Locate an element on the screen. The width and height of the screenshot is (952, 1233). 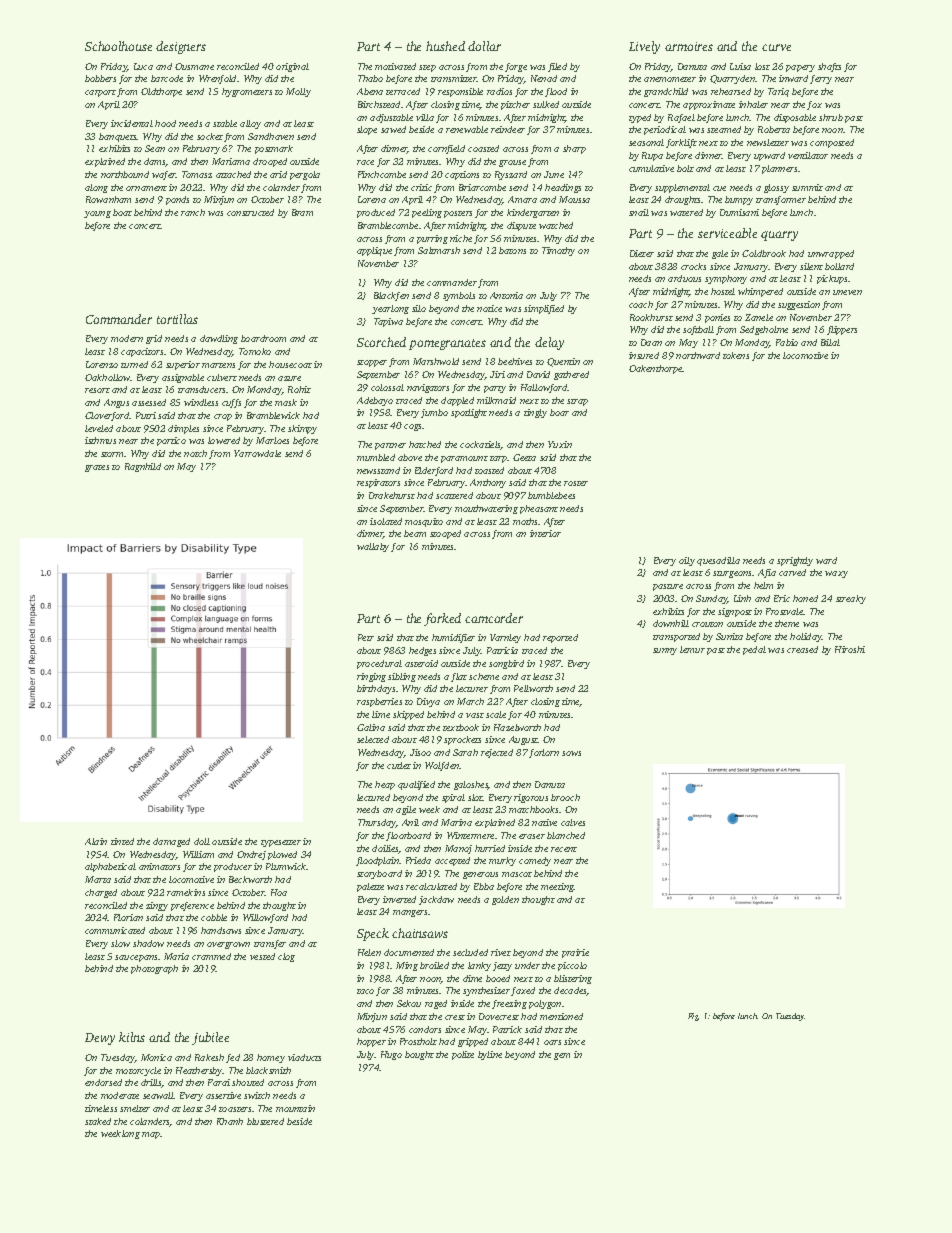
villa is located at coordinates (425, 117).
